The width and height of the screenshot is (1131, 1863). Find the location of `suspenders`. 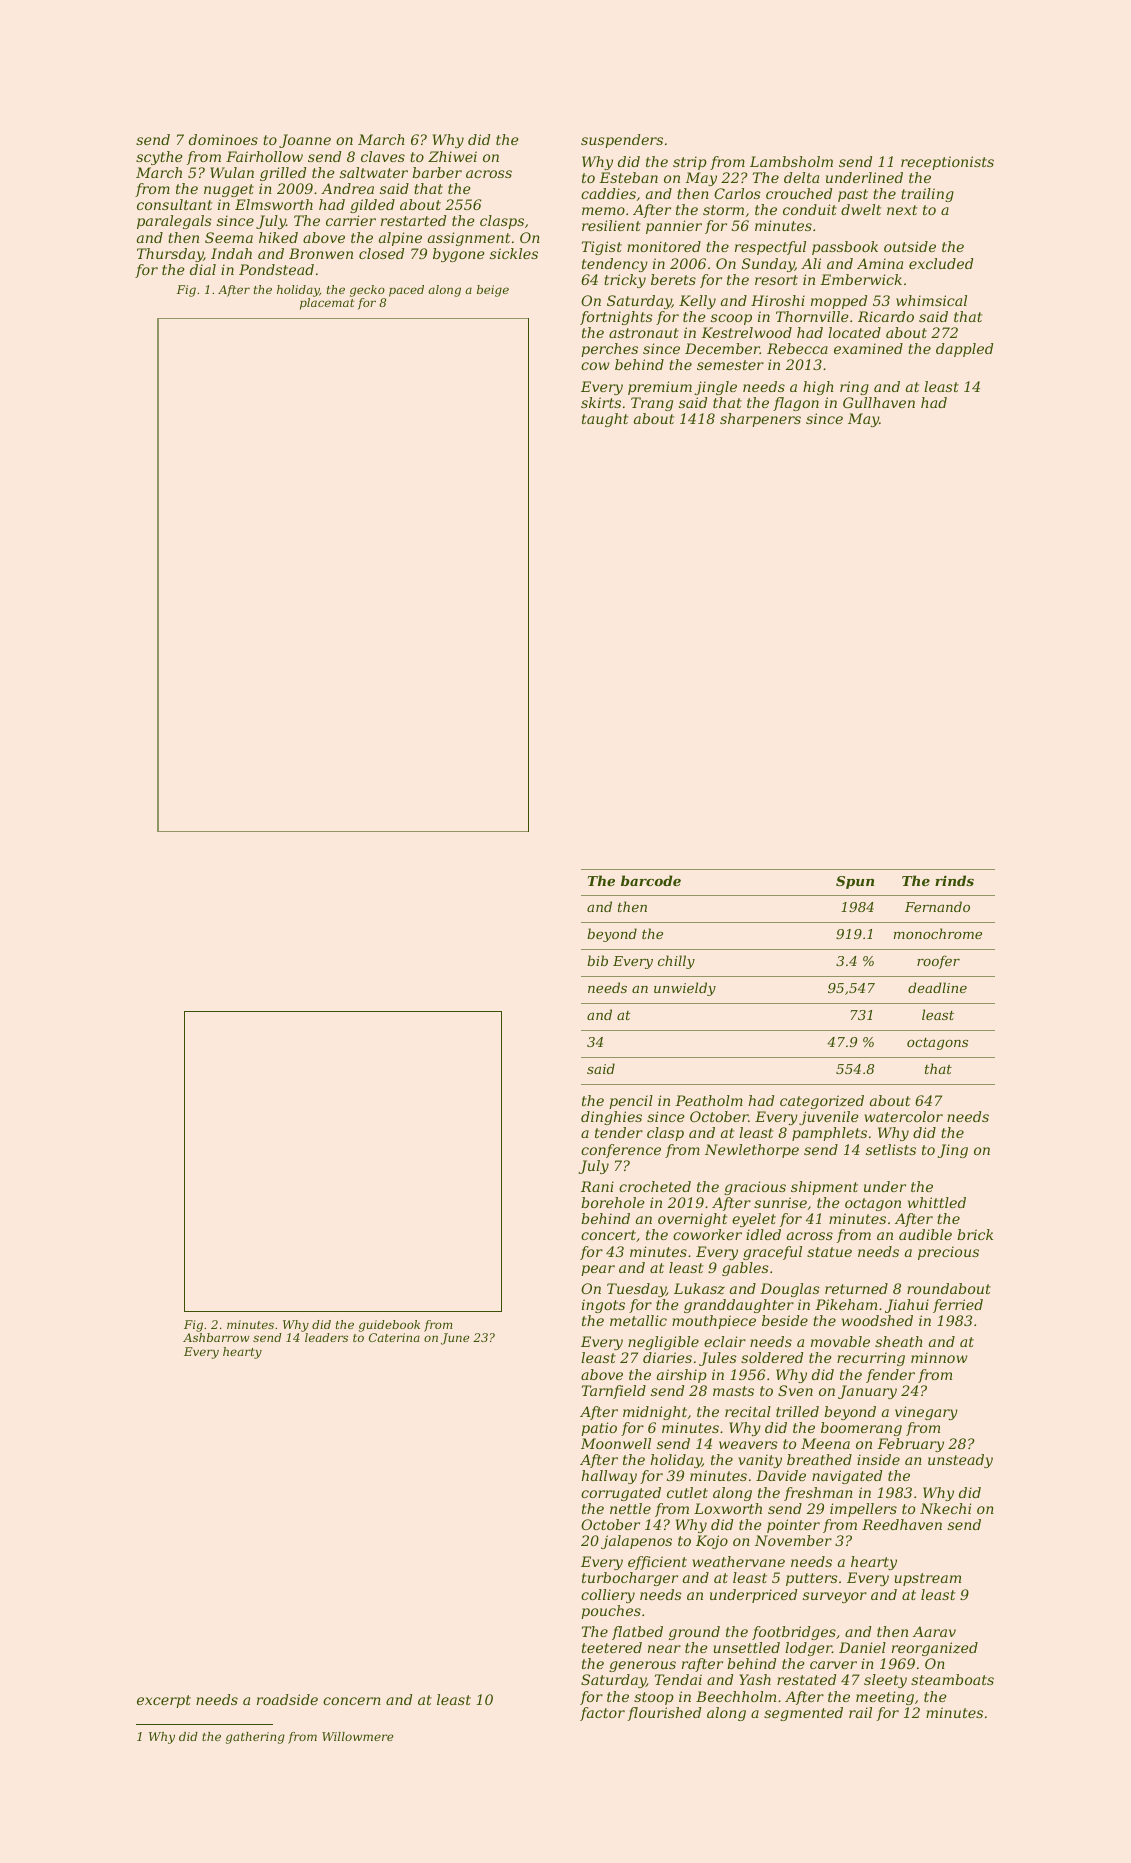

suspenders is located at coordinates (622, 141).
